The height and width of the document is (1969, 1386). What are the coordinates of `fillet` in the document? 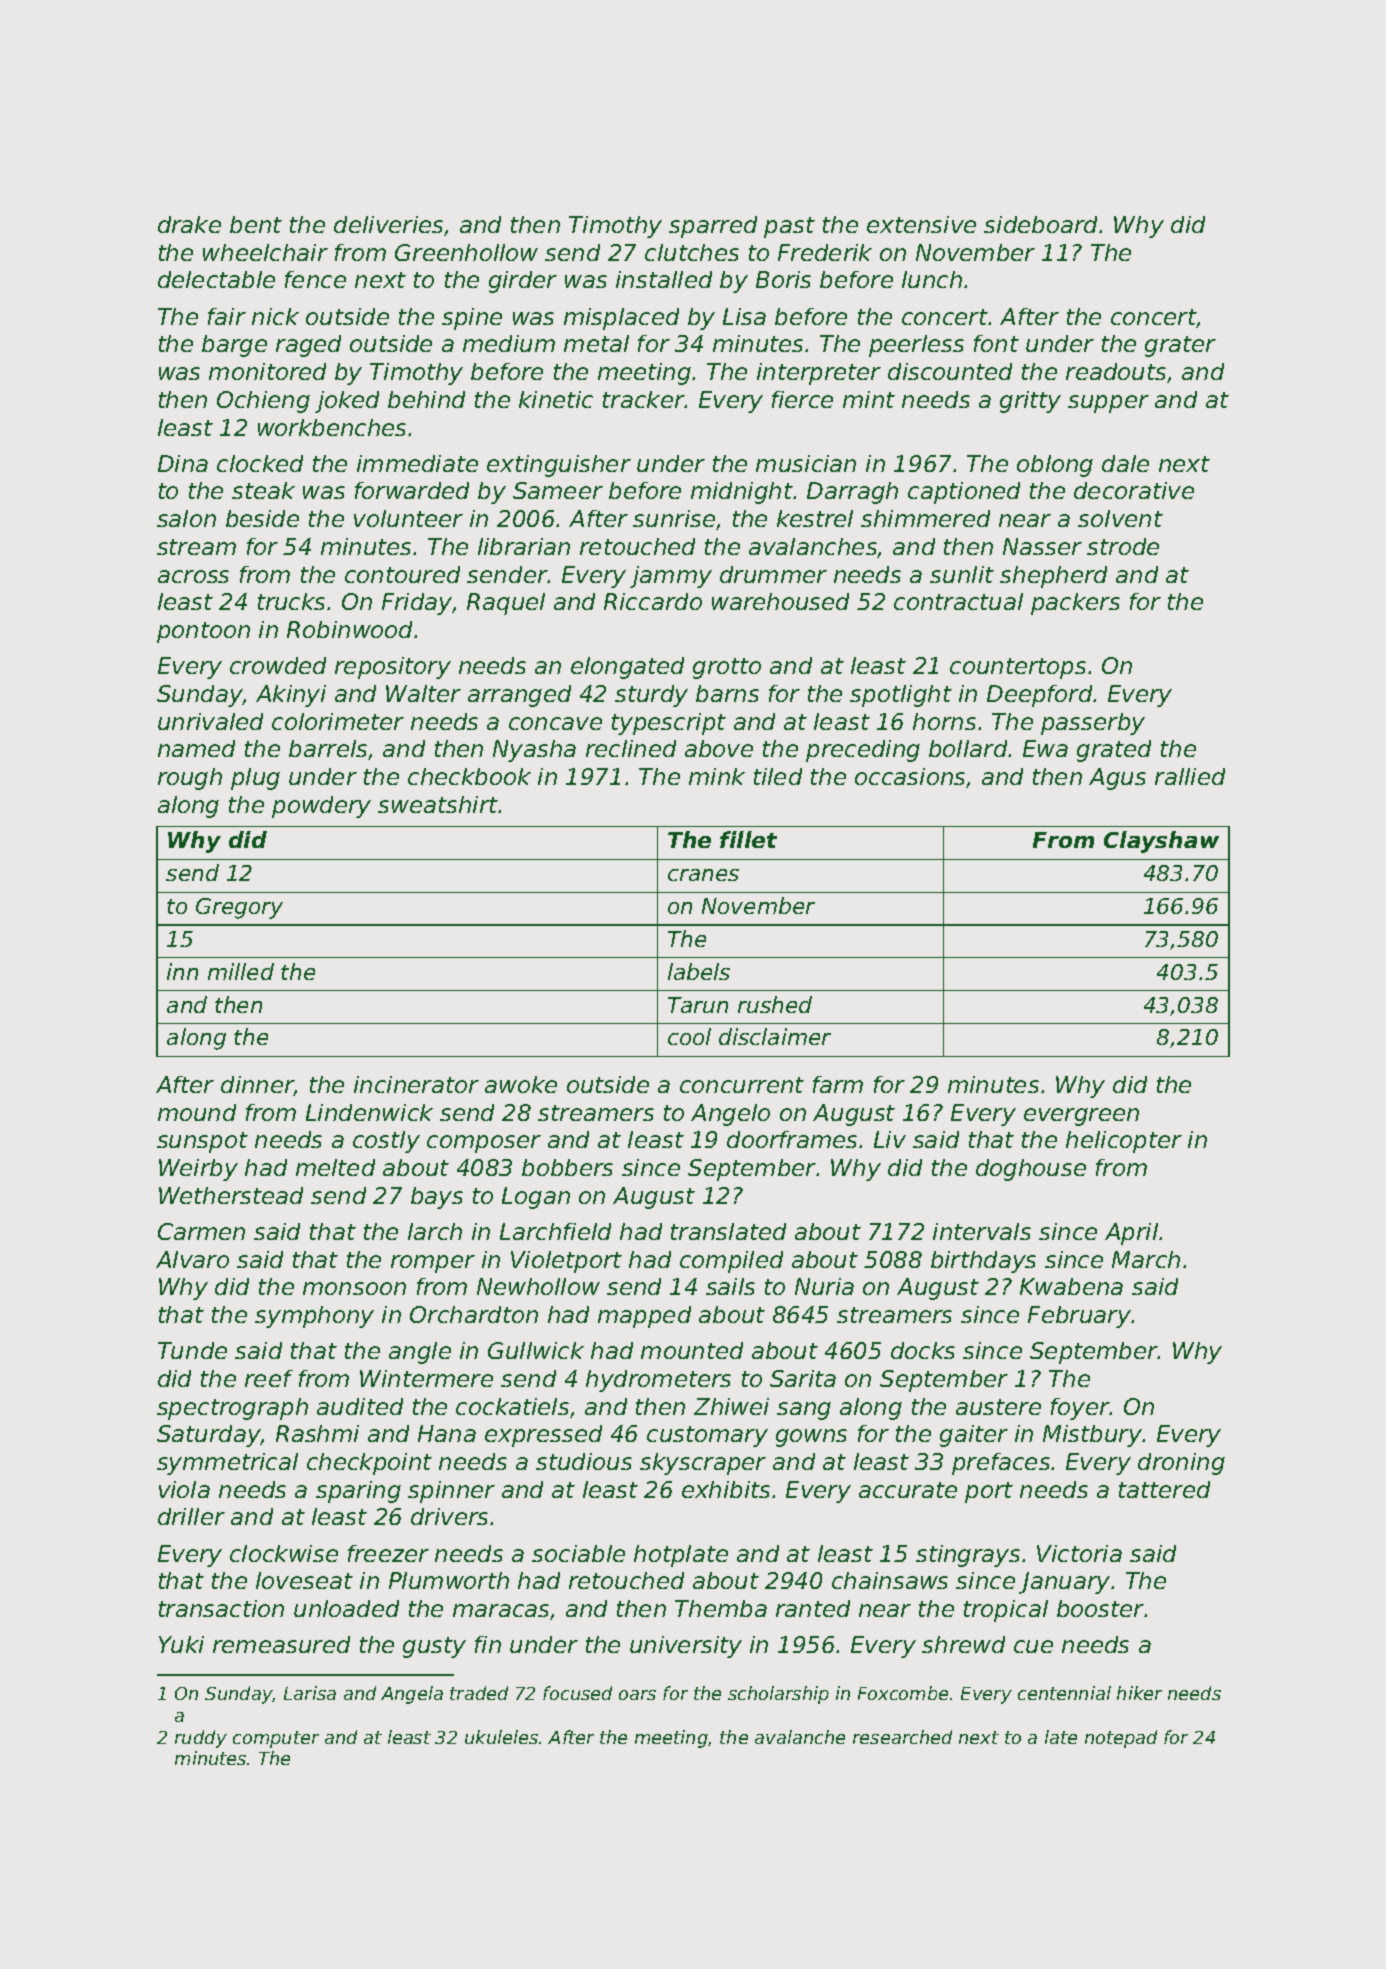 It's located at (748, 839).
